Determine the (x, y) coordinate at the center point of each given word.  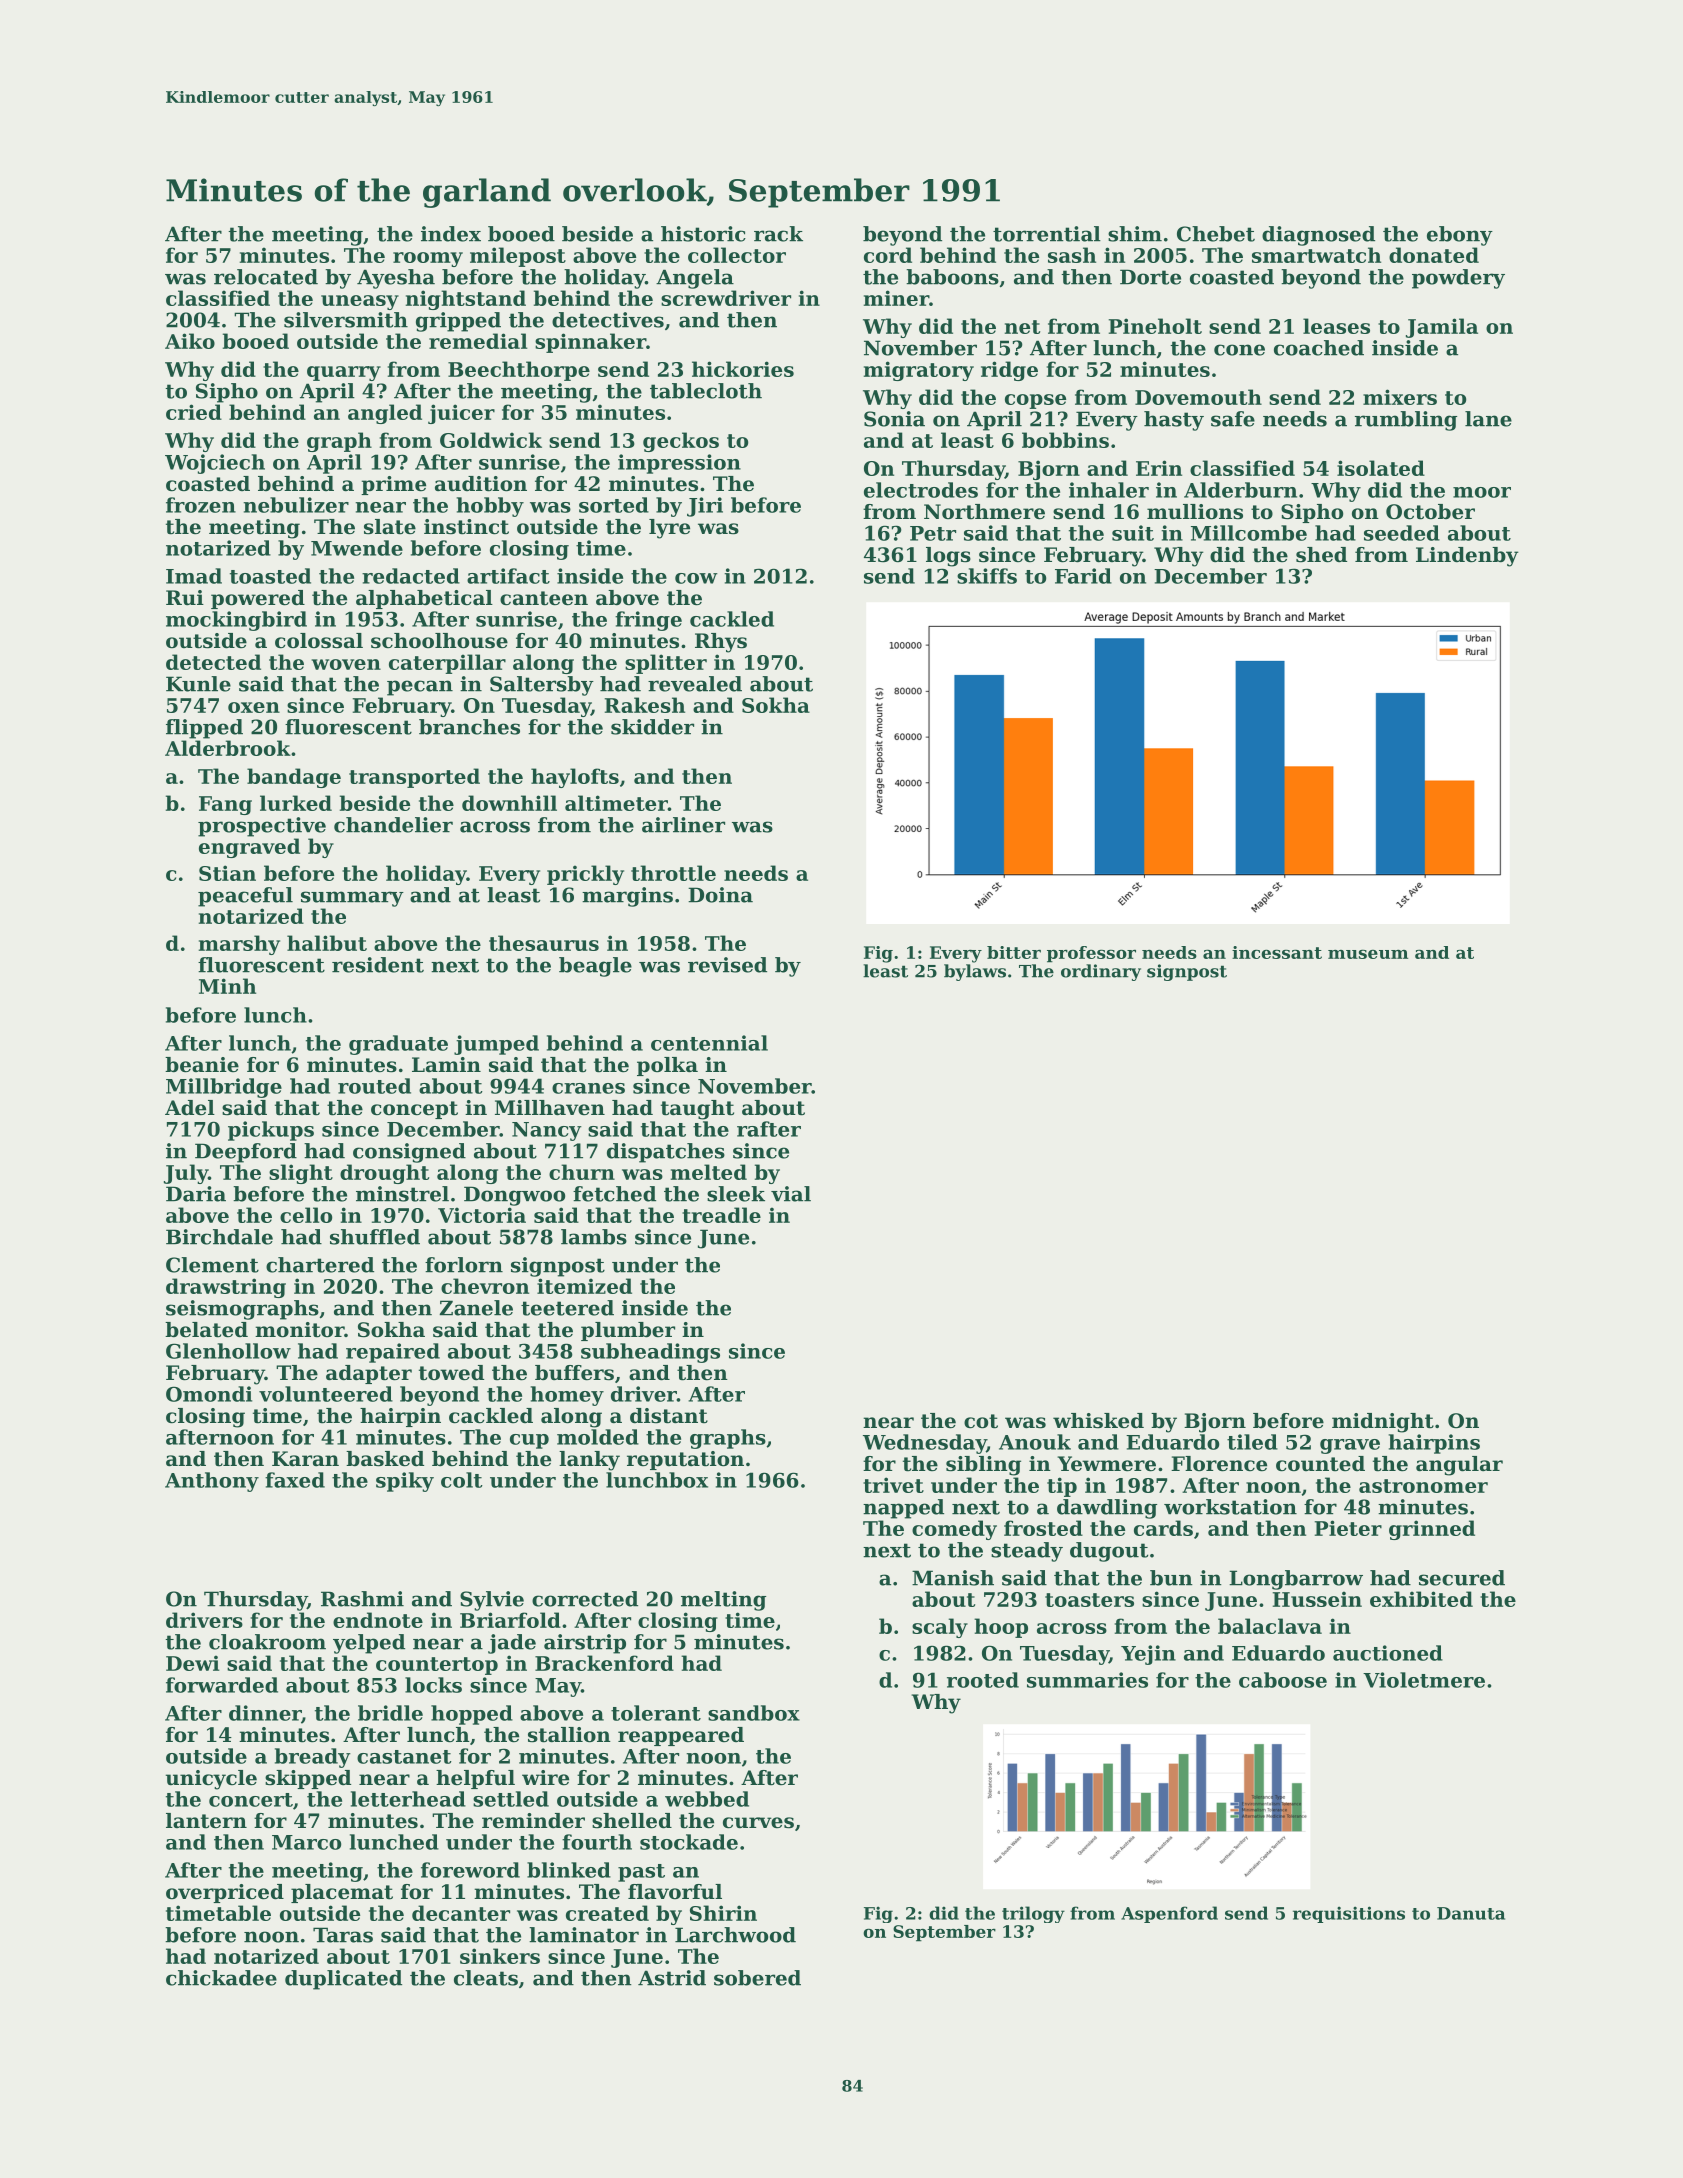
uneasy (360, 302)
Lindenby (1467, 557)
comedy (954, 1530)
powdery (1458, 279)
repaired (393, 1353)
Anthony (212, 1482)
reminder (533, 1821)
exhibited (1421, 1599)
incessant (1277, 952)
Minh (227, 986)
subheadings (650, 1353)
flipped (204, 729)
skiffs (987, 576)
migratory (919, 371)
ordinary (1101, 972)
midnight (1383, 1423)
